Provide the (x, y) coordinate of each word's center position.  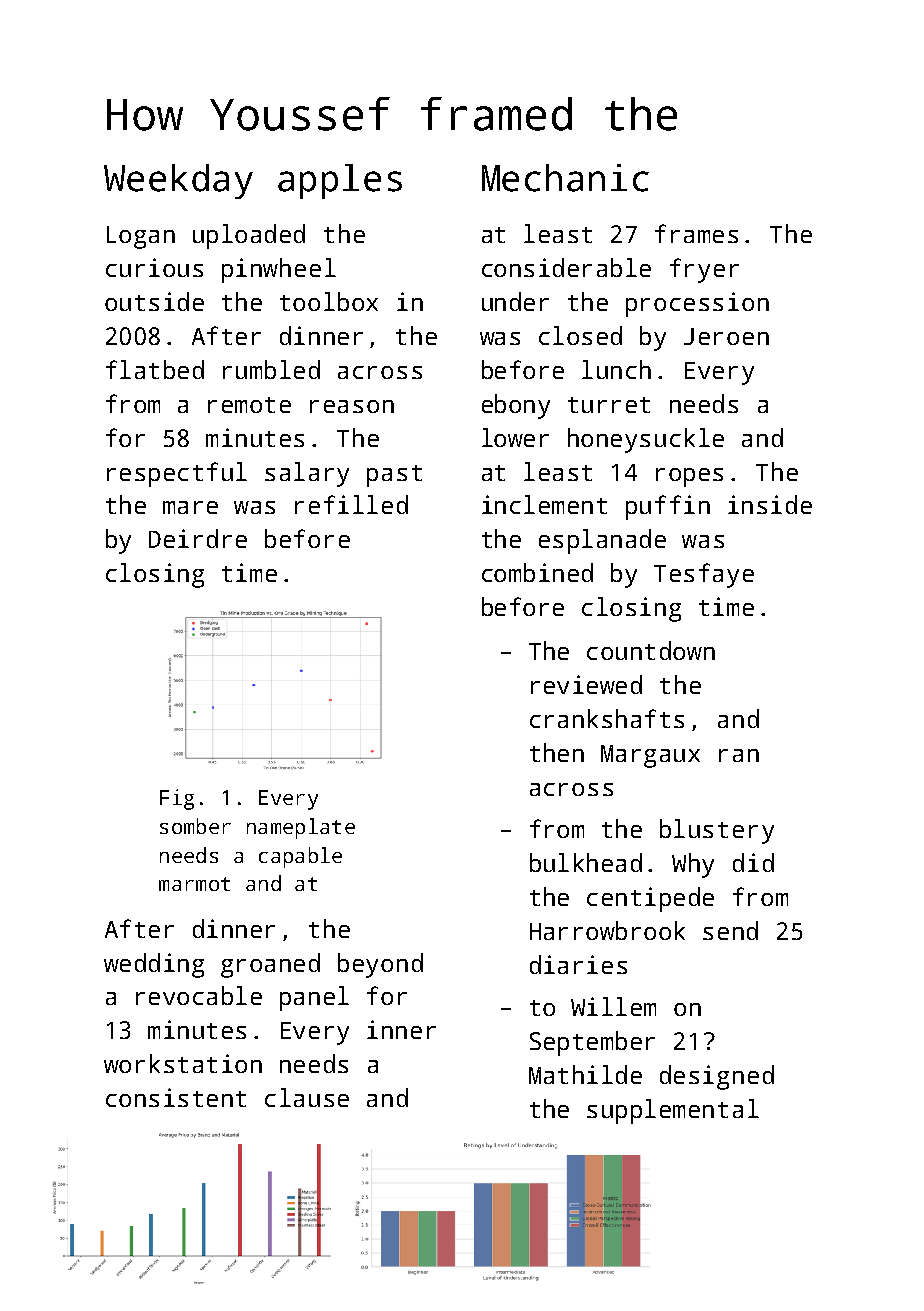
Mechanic (565, 178)
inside (770, 504)
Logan (141, 237)
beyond (380, 965)
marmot (194, 884)
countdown (651, 650)
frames (696, 233)
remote (249, 405)
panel (314, 998)
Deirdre (198, 538)
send (730, 930)
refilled (351, 504)
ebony (516, 406)
